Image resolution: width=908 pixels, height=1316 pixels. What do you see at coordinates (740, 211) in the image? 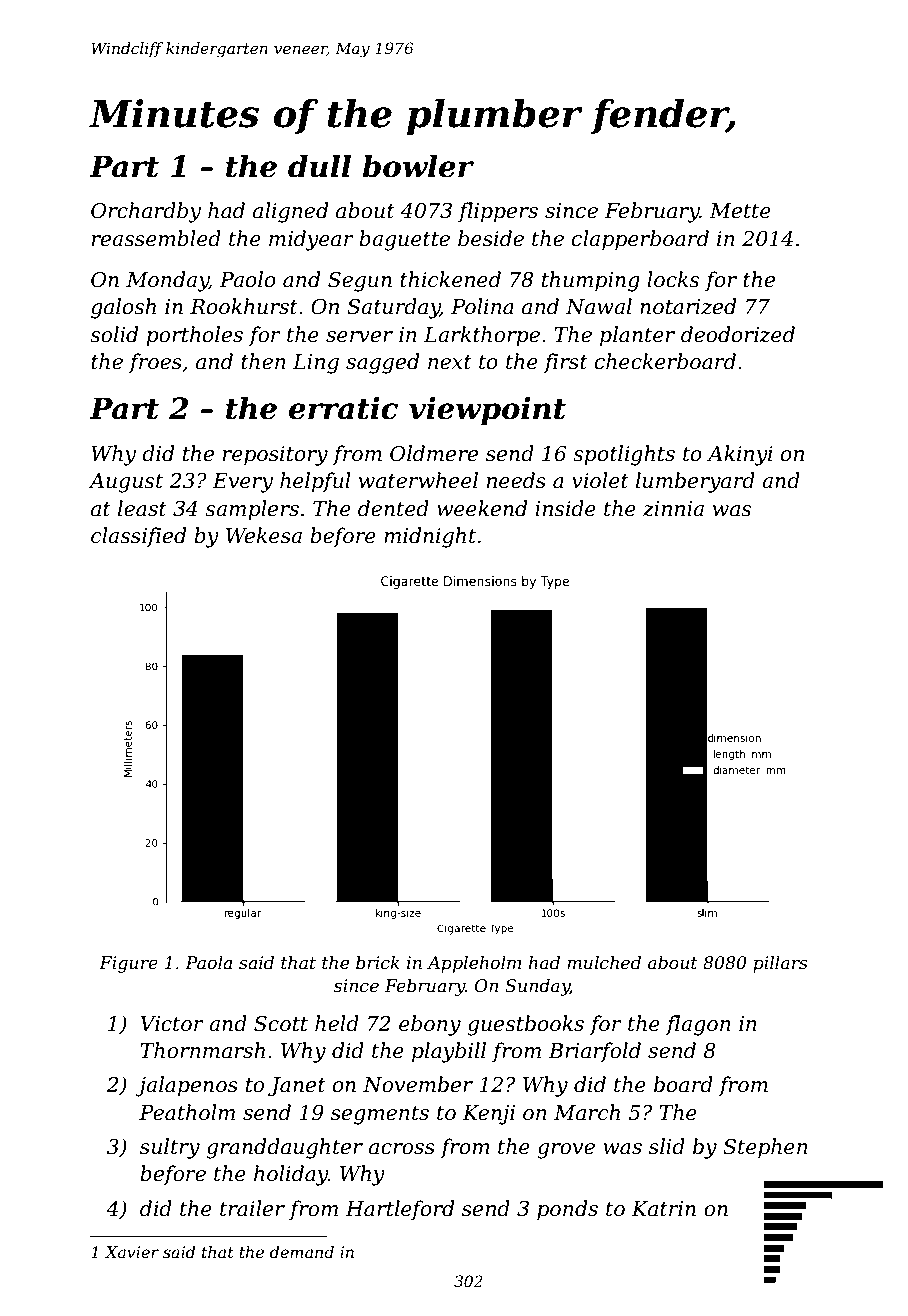
I see `Mette` at bounding box center [740, 211].
